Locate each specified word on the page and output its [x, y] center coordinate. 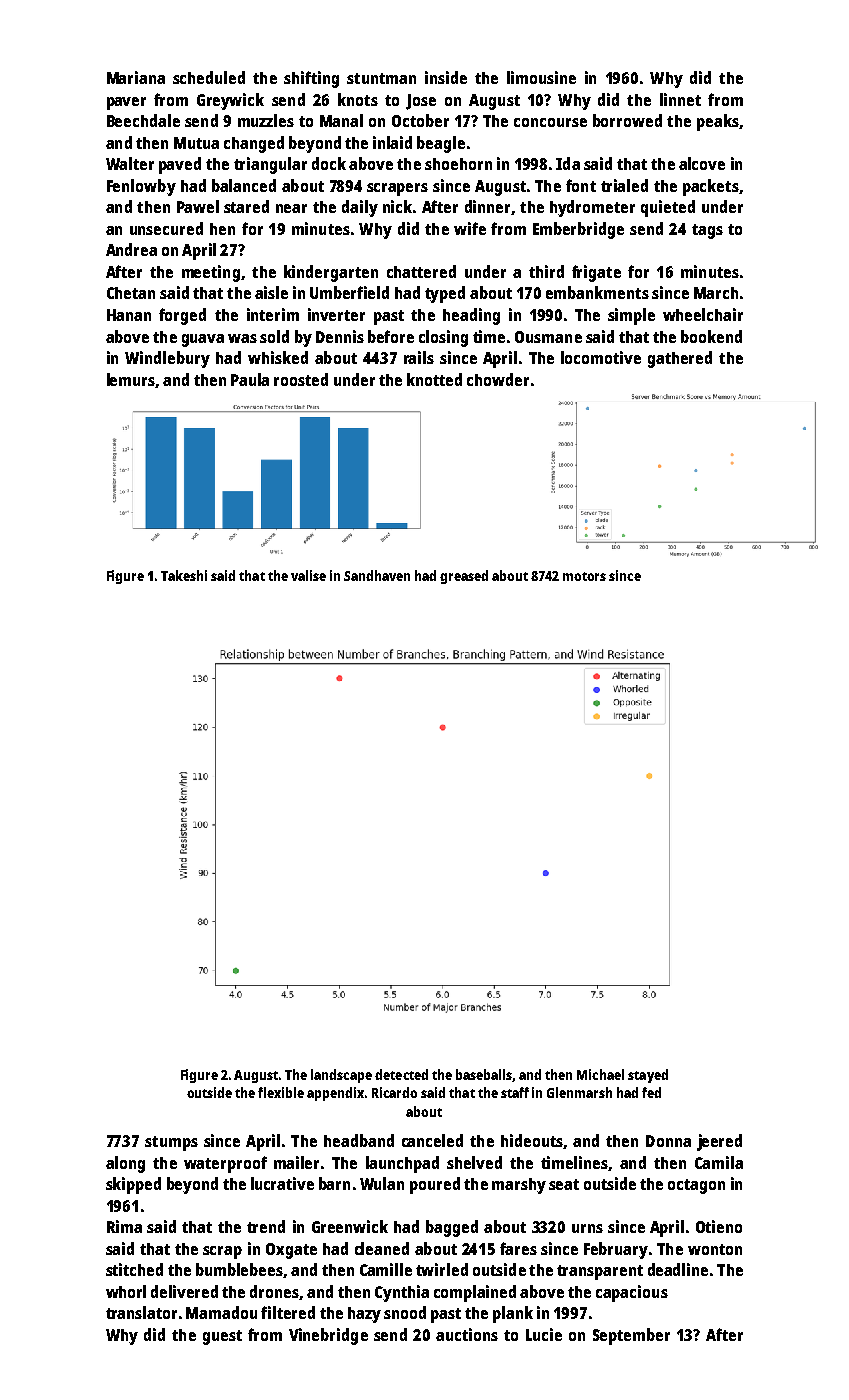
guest [222, 1337]
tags [707, 231]
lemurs [131, 379]
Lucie [544, 1334]
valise [308, 575]
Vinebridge [328, 1336]
